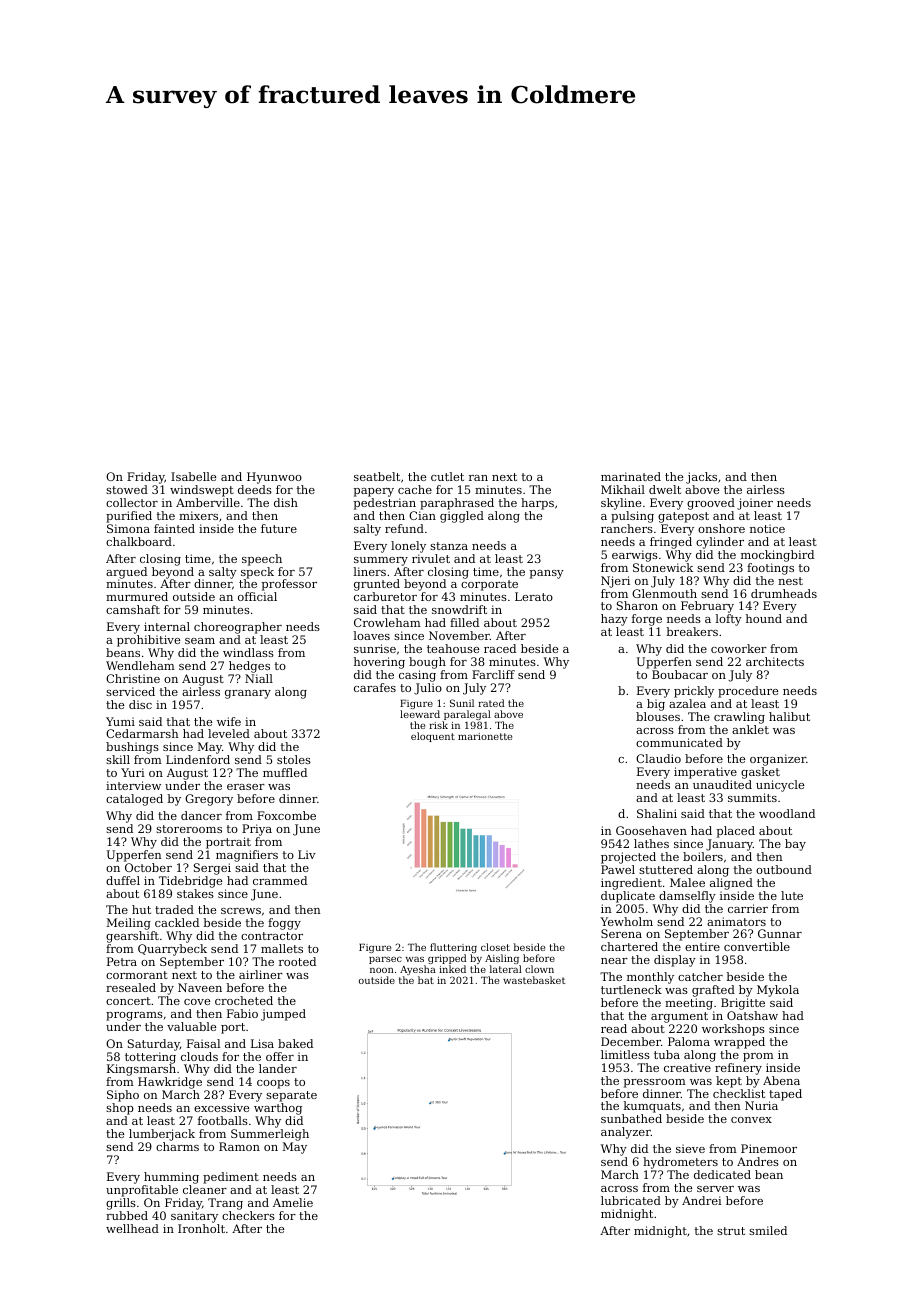 The image size is (924, 1308). What do you see at coordinates (274, 478) in the image?
I see `Hyunwoo` at bounding box center [274, 478].
